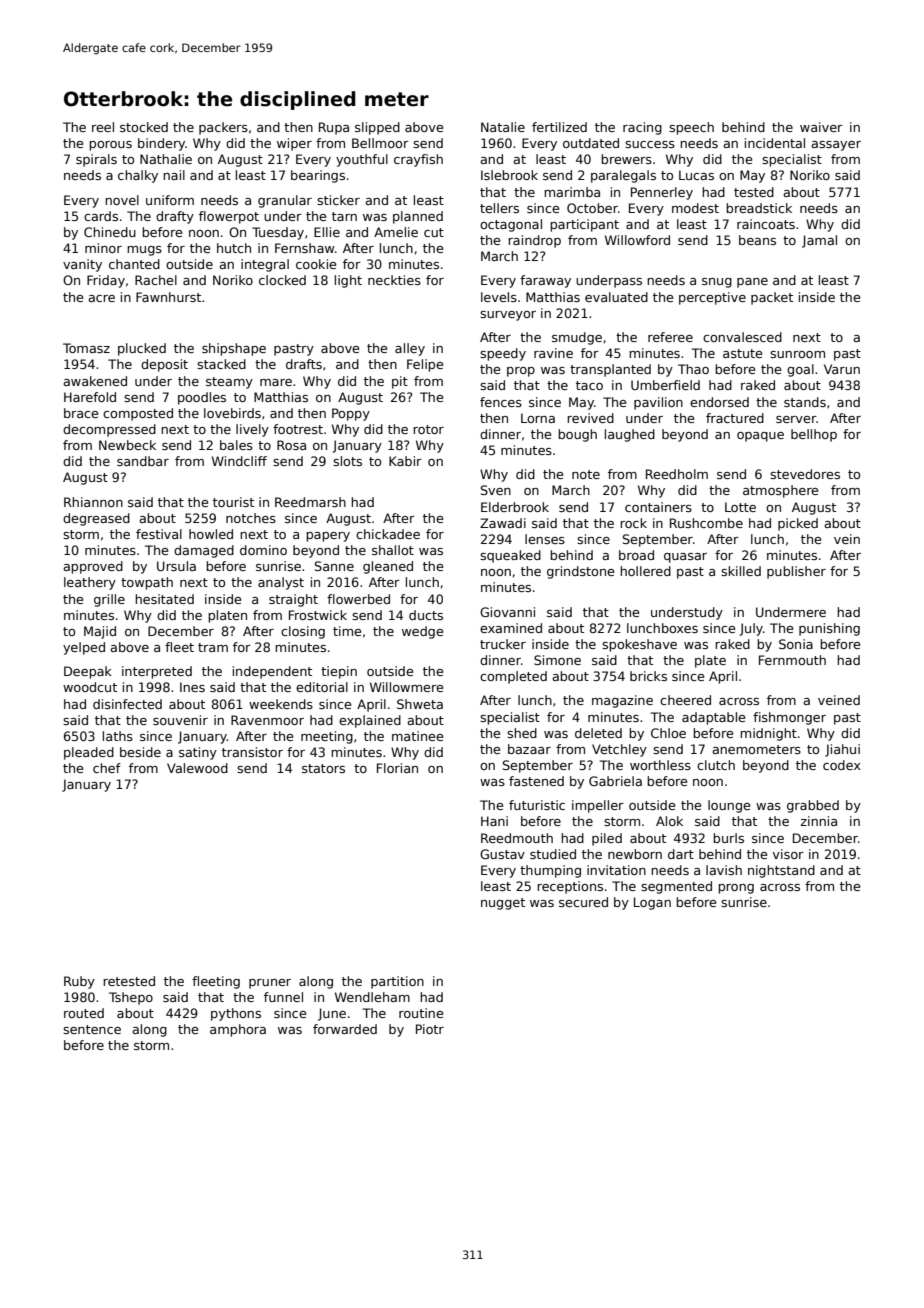 Image resolution: width=924 pixels, height=1308 pixels. Describe the element at coordinates (536, 781) in the screenshot. I see `fastened` at that location.
